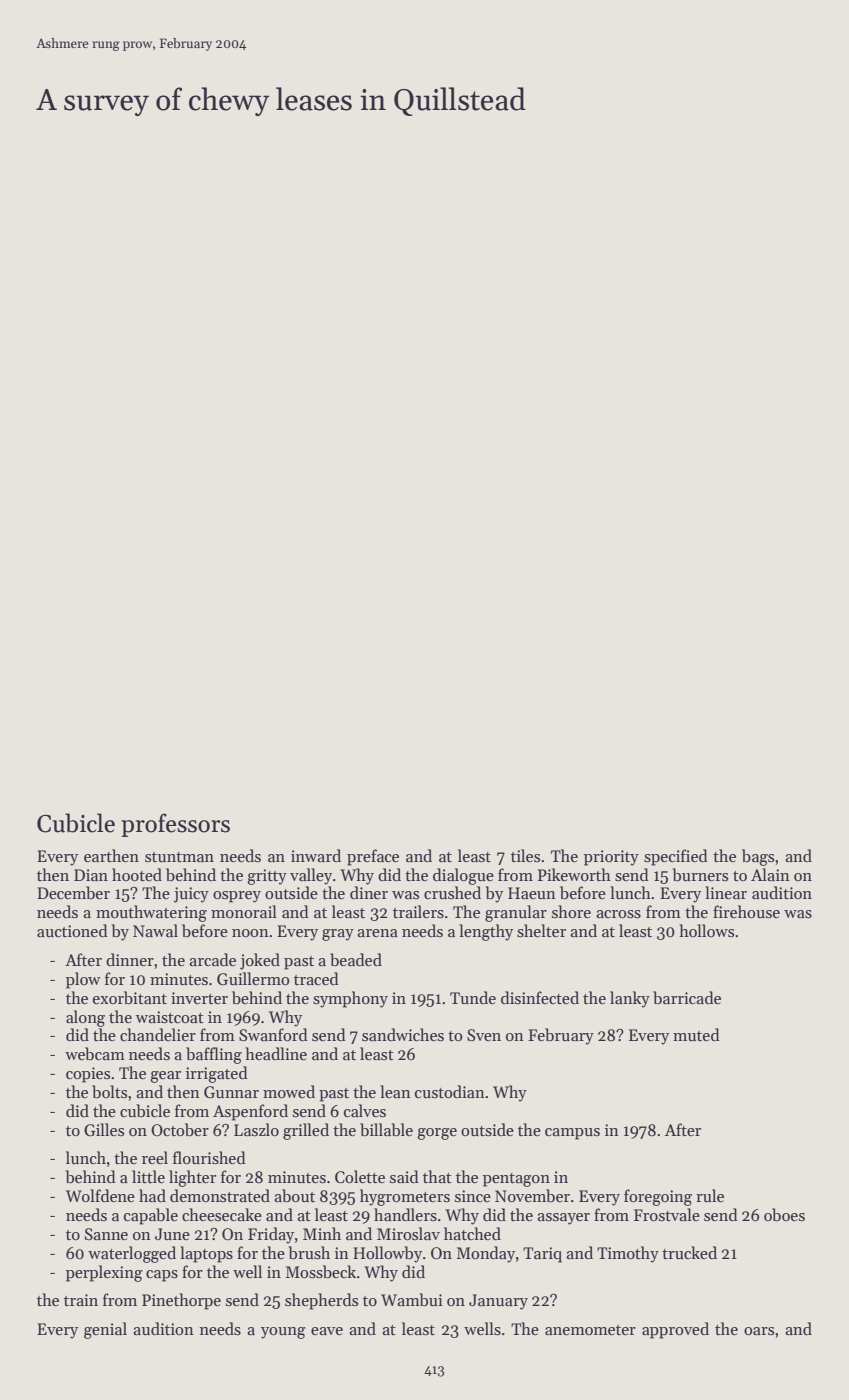  I want to click on Sanne, so click(106, 1234).
